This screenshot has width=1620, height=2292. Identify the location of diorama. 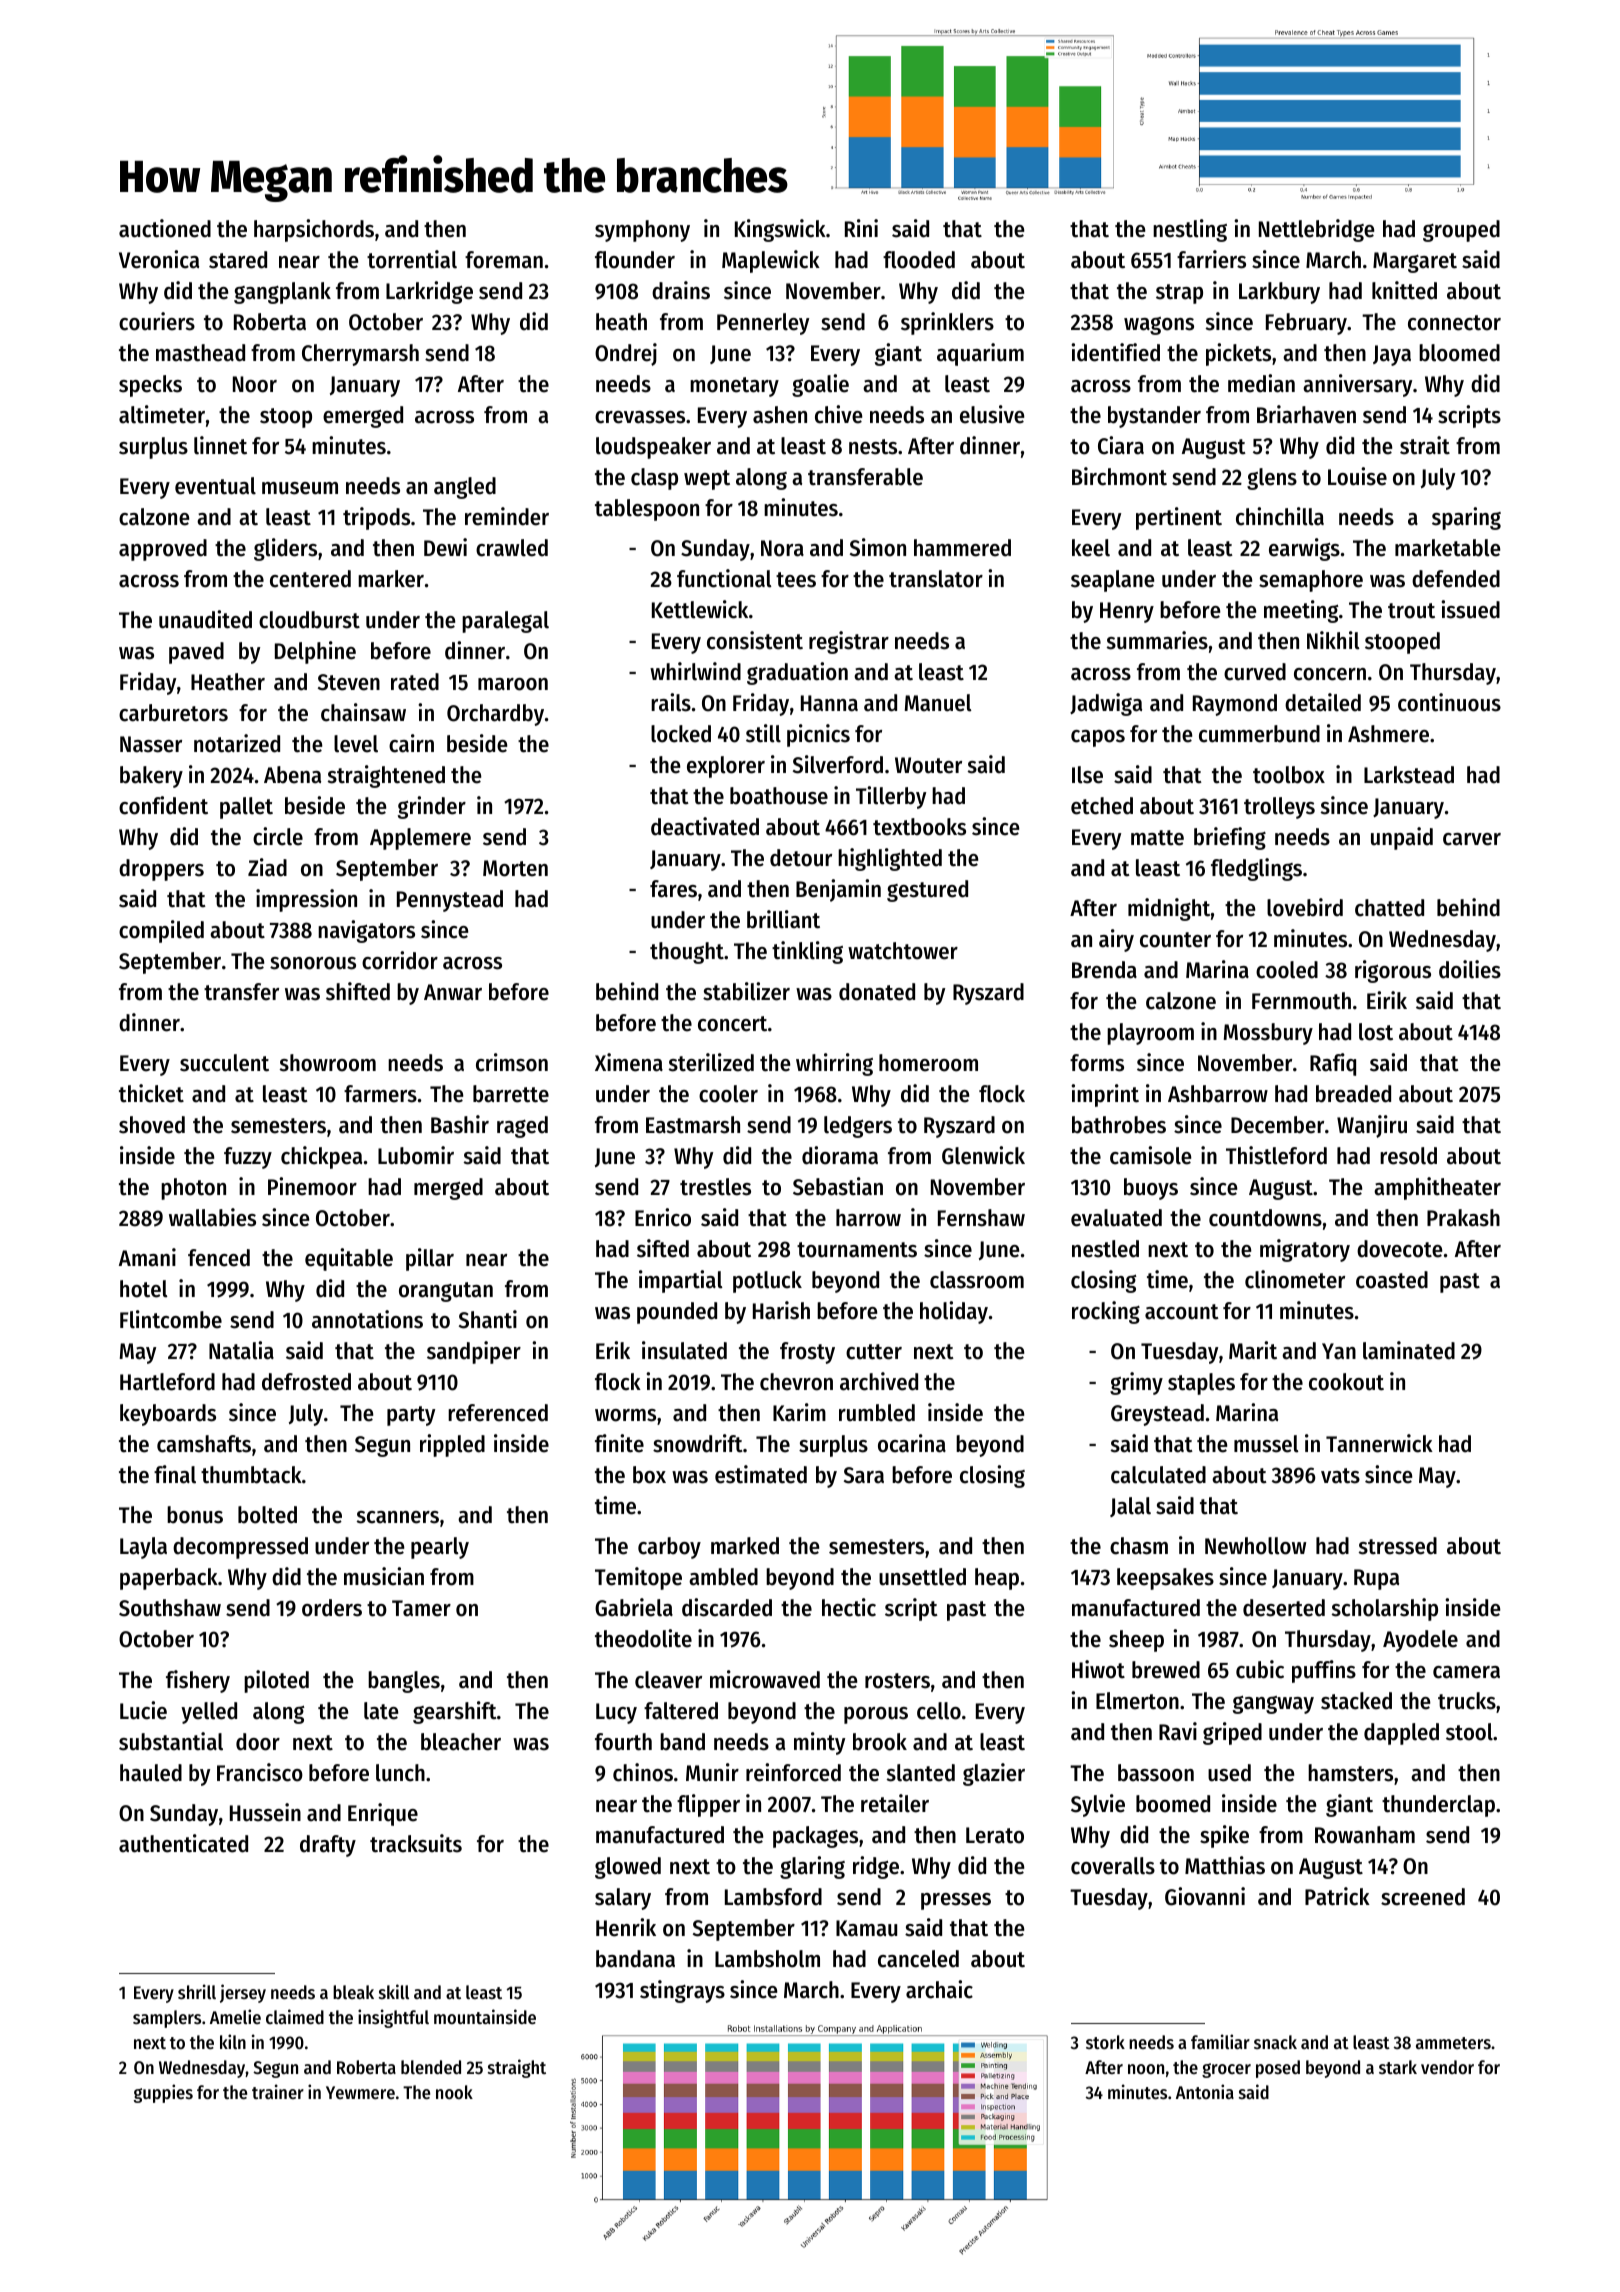
(840, 1155).
